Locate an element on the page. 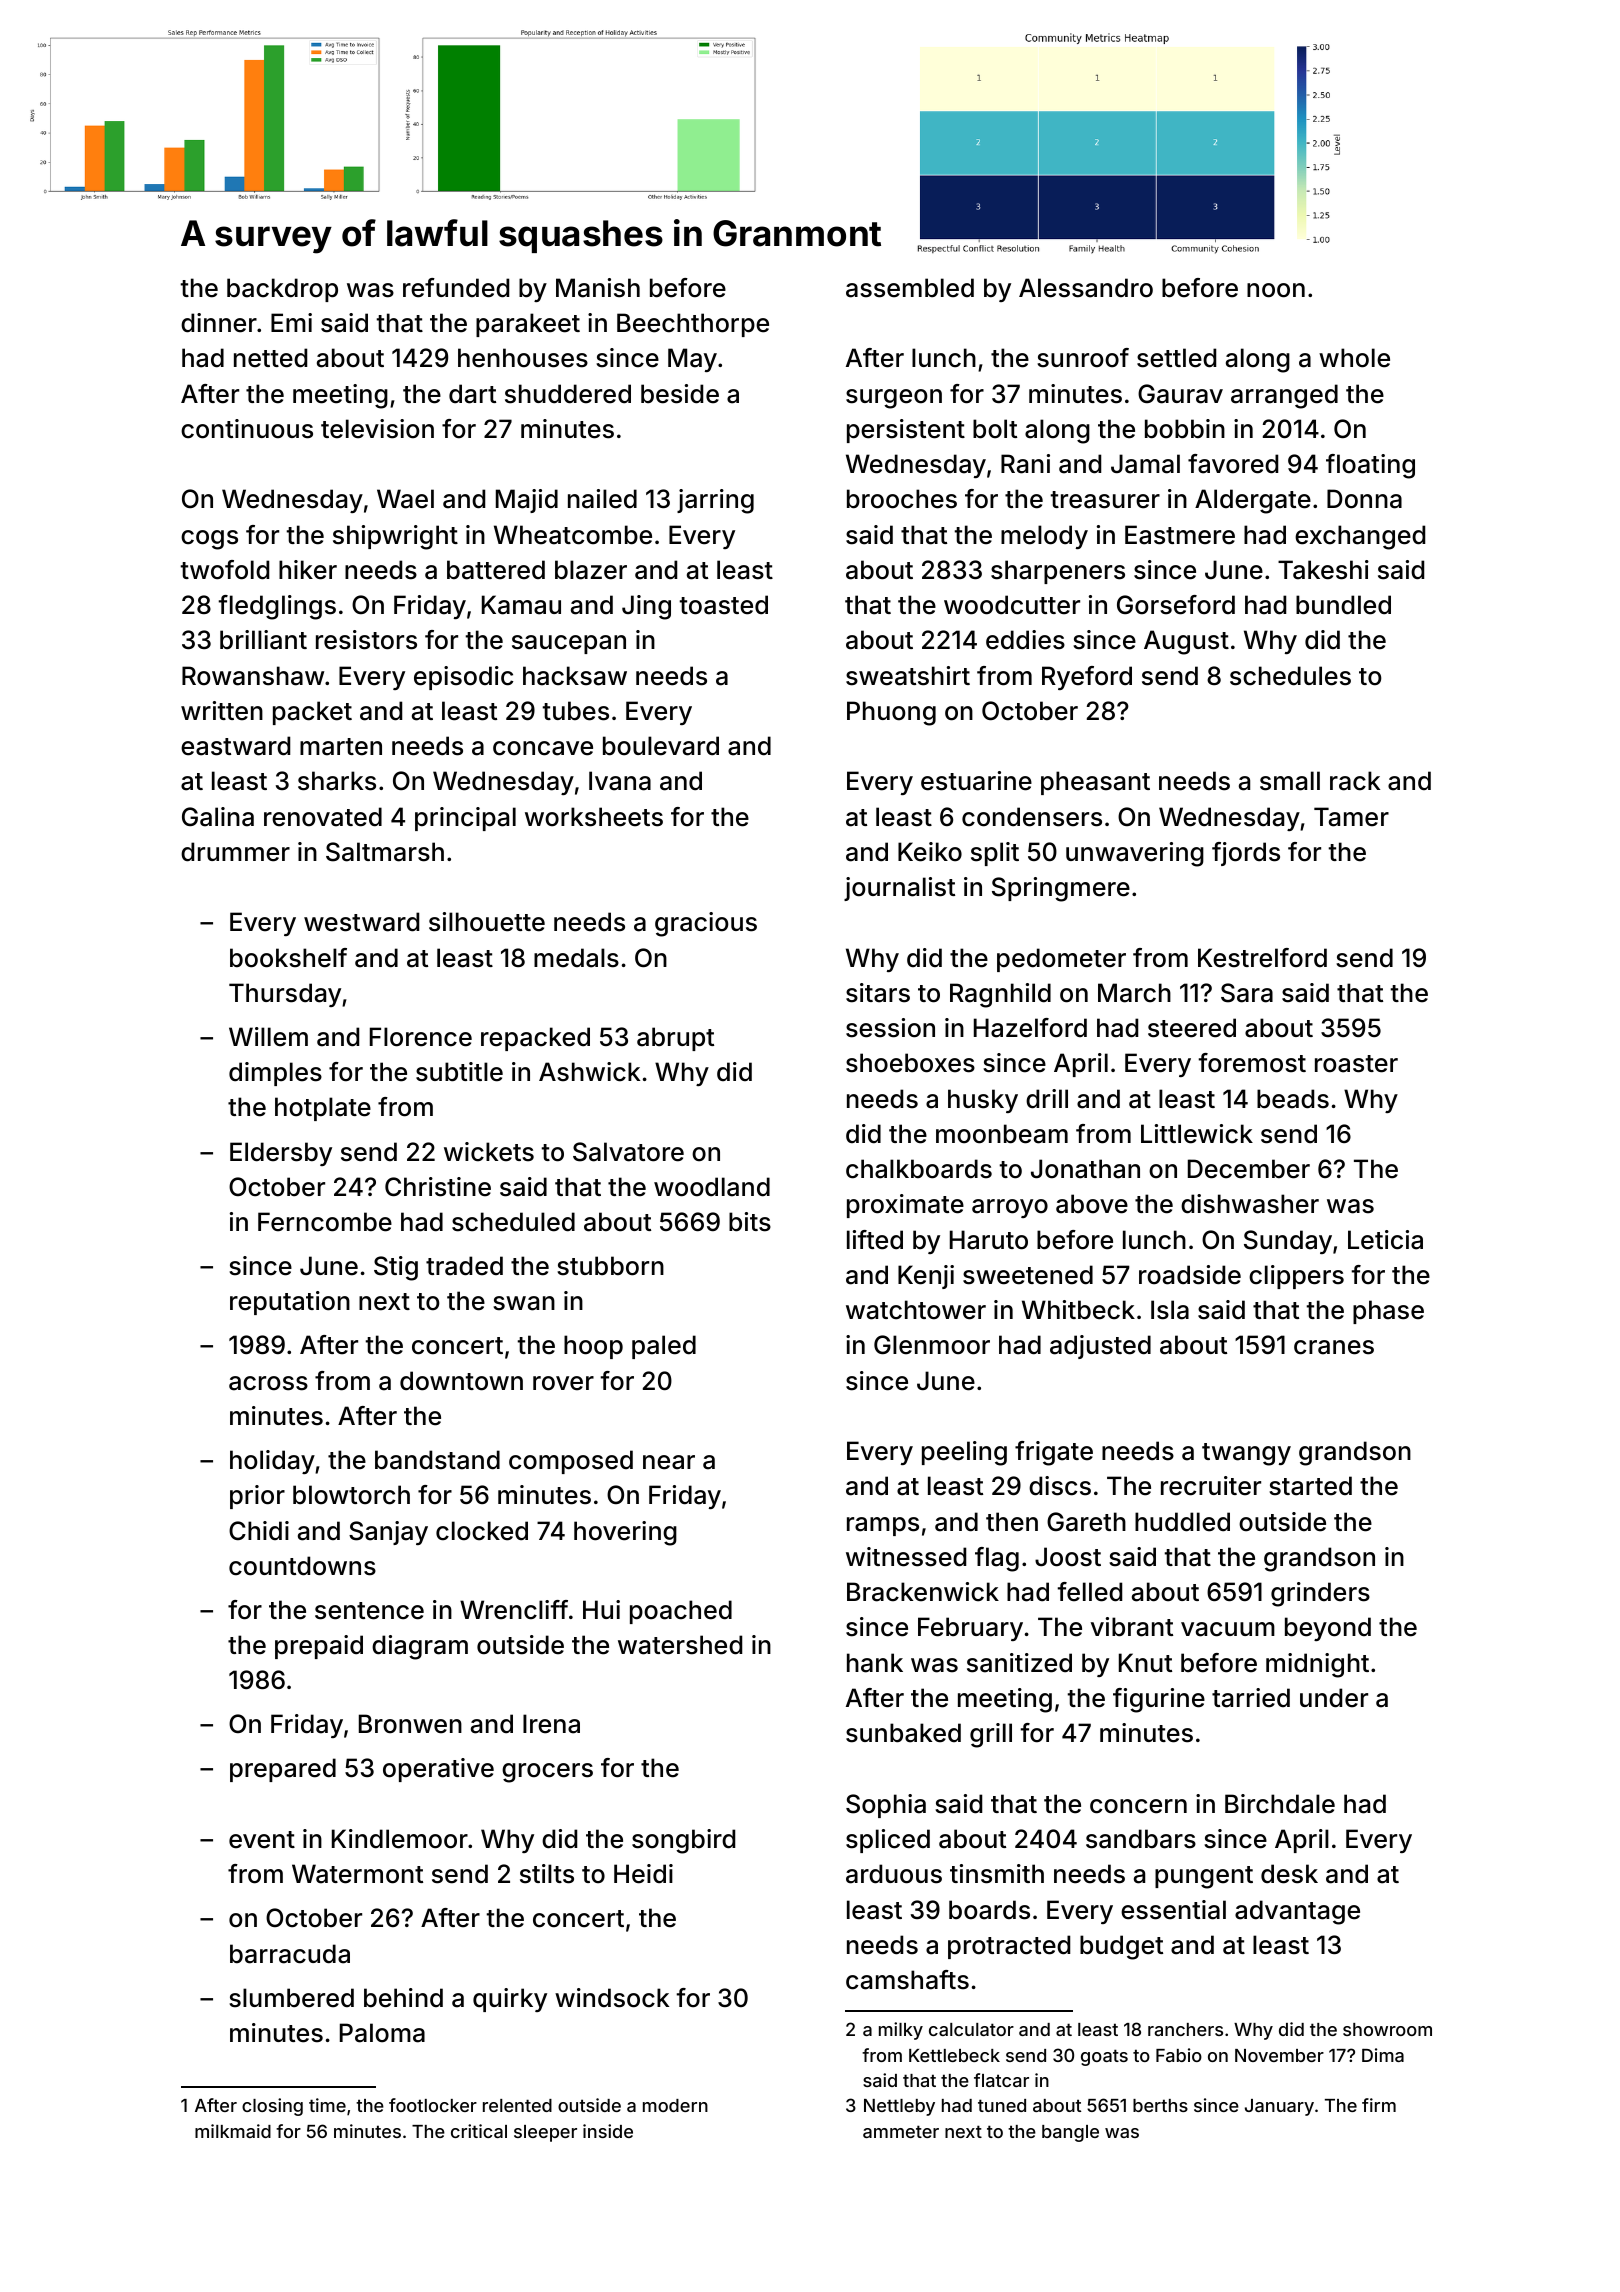 The width and height of the document is (1620, 2292). reputation is located at coordinates (290, 1303).
